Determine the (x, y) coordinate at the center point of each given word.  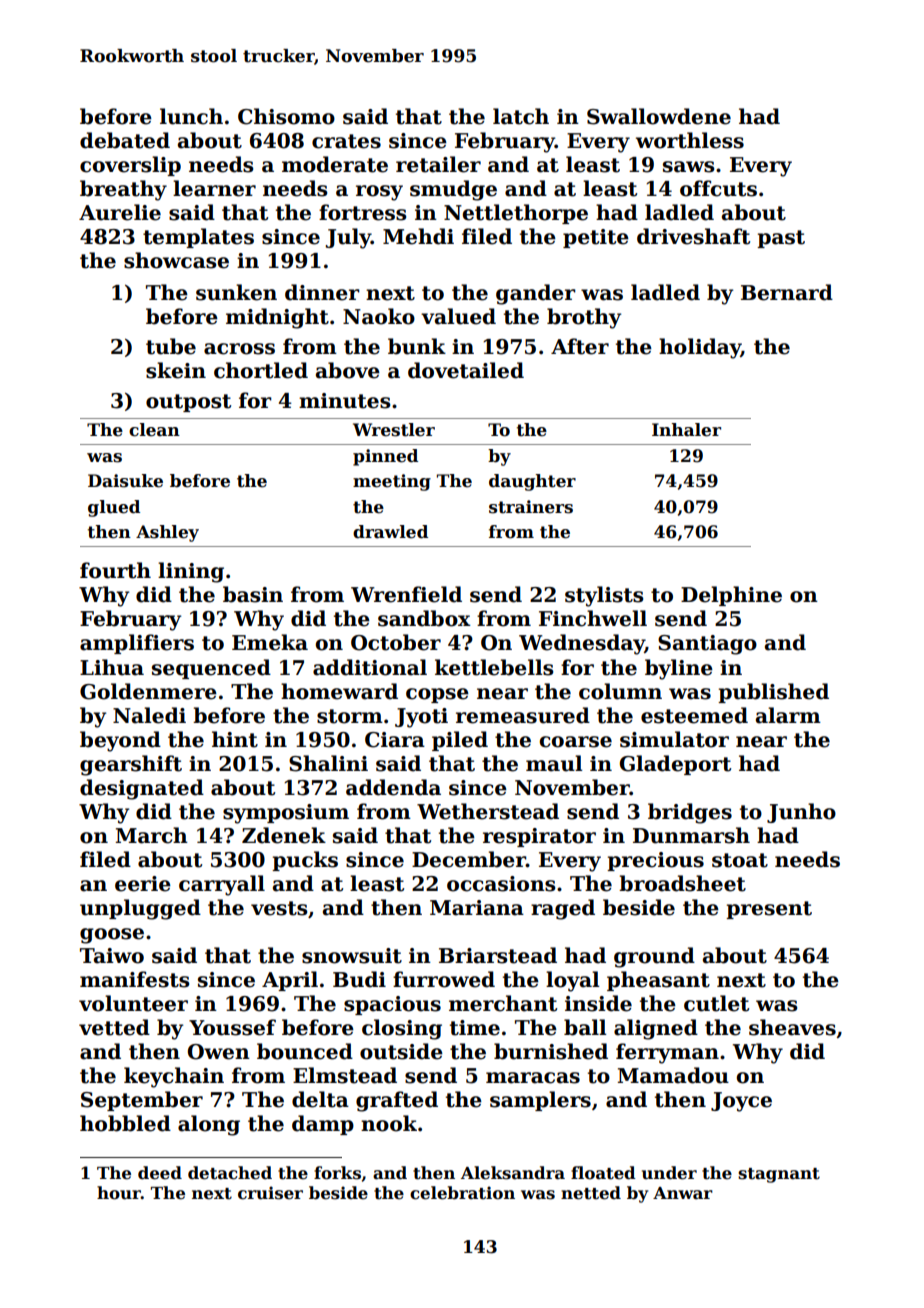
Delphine (731, 596)
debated (125, 140)
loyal (572, 981)
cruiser (270, 1193)
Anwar (683, 1193)
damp (323, 1125)
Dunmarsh (691, 835)
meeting (392, 482)
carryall (222, 885)
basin (253, 594)
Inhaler (686, 430)
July (348, 238)
